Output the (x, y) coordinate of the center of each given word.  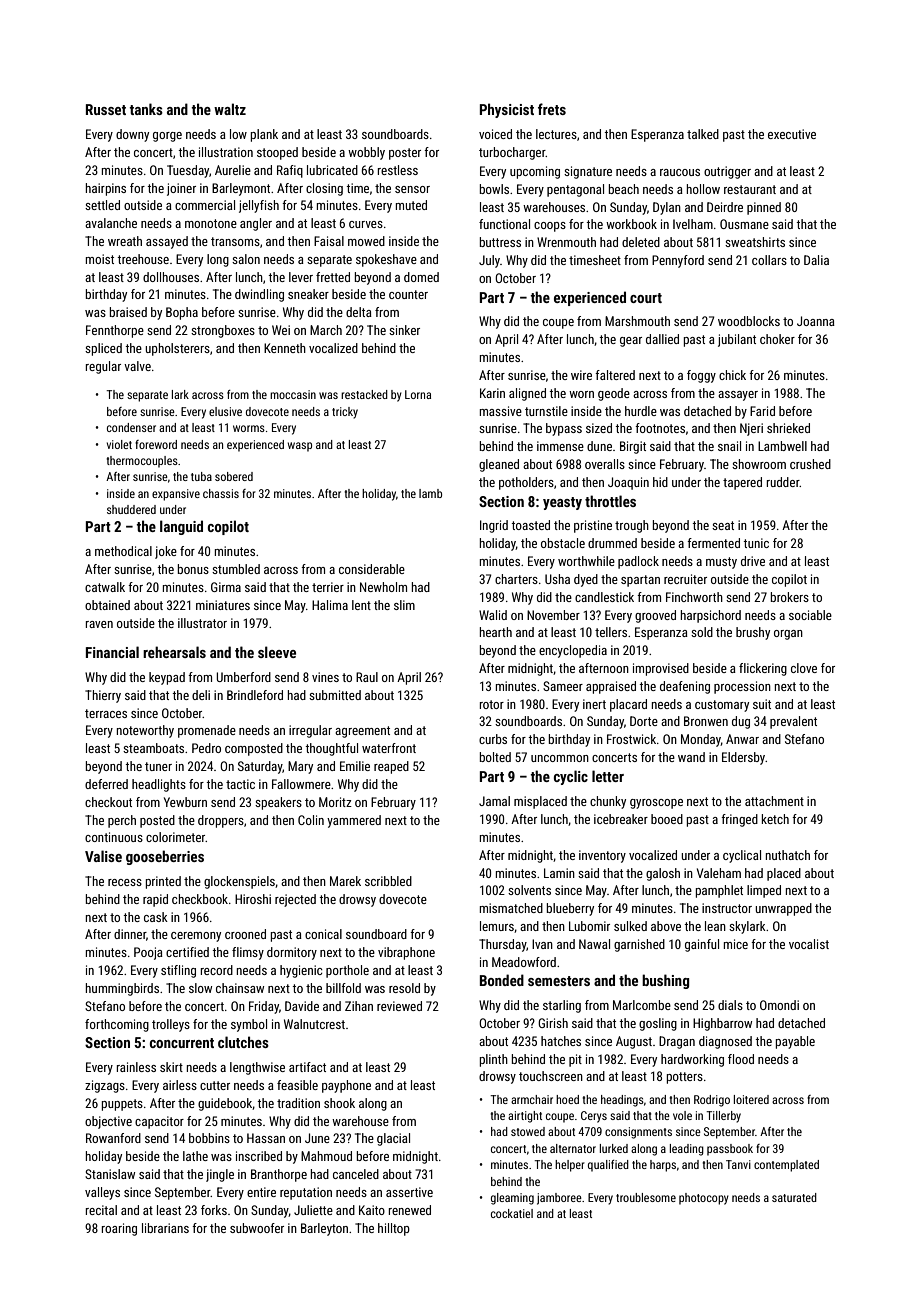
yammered (354, 821)
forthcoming (117, 1025)
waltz (230, 109)
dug (741, 722)
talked (703, 134)
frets (552, 109)
